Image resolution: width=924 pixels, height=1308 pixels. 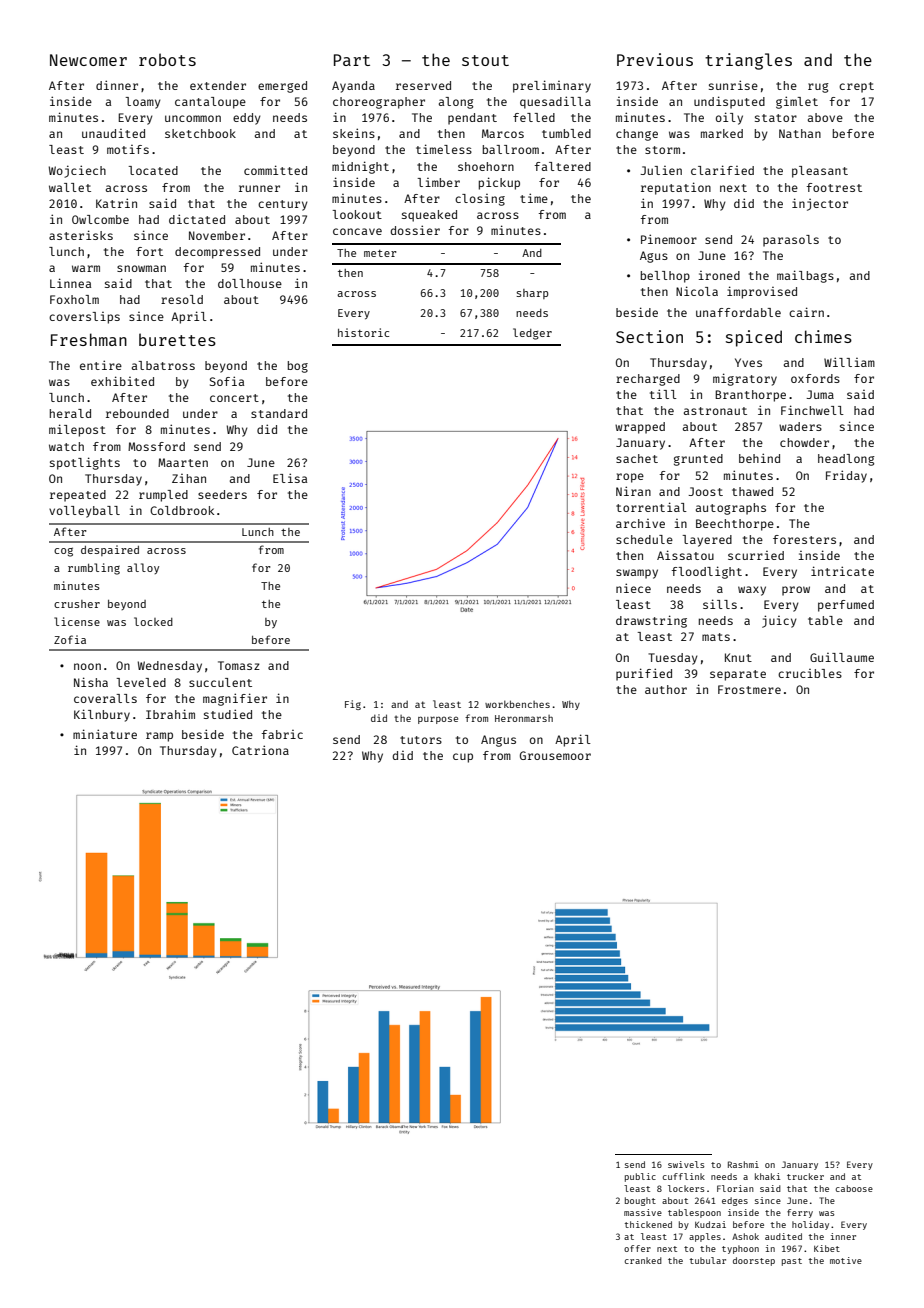 What do you see at coordinates (485, 60) in the image?
I see `stout` at bounding box center [485, 60].
